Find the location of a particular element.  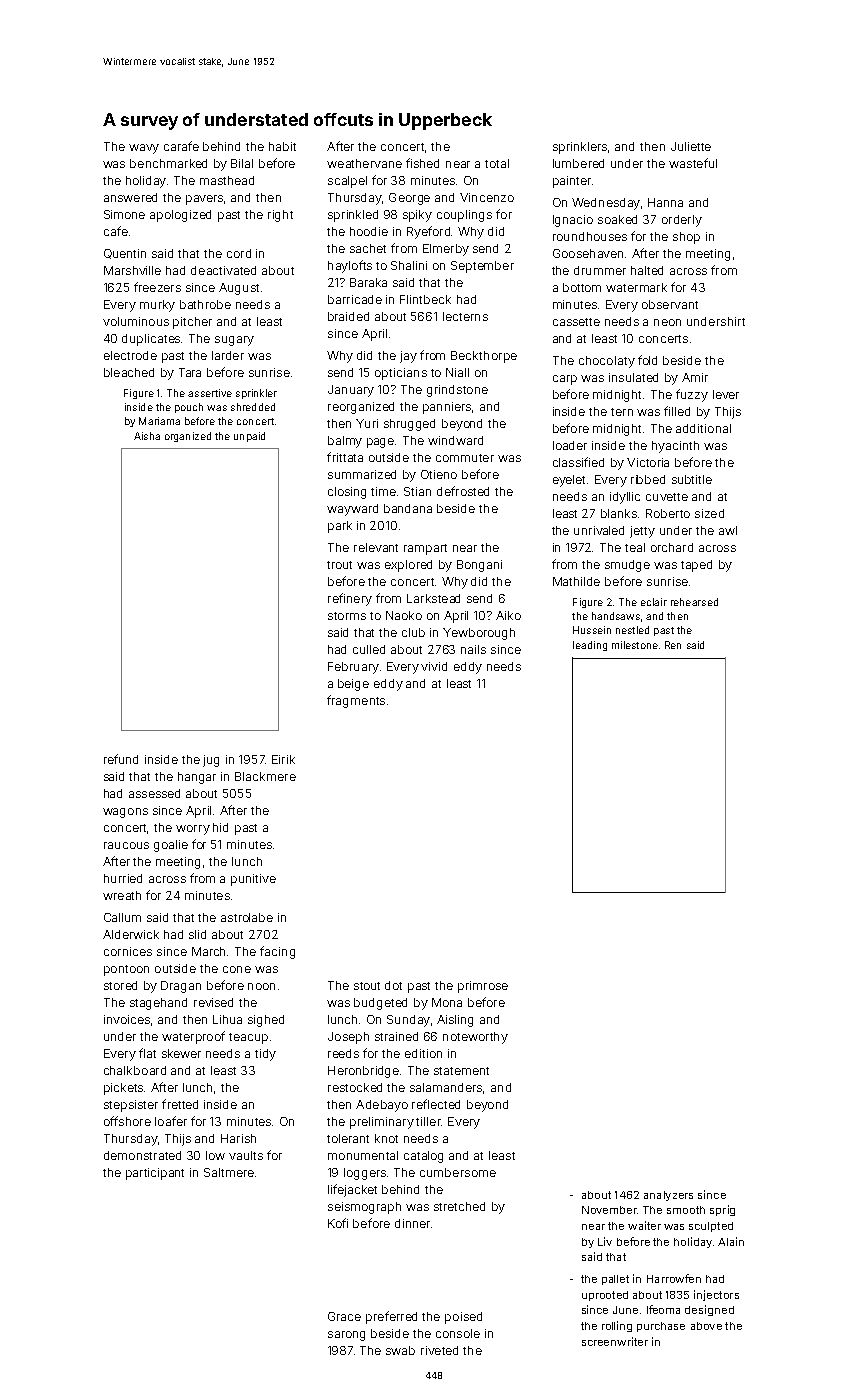

vivid is located at coordinates (434, 666).
